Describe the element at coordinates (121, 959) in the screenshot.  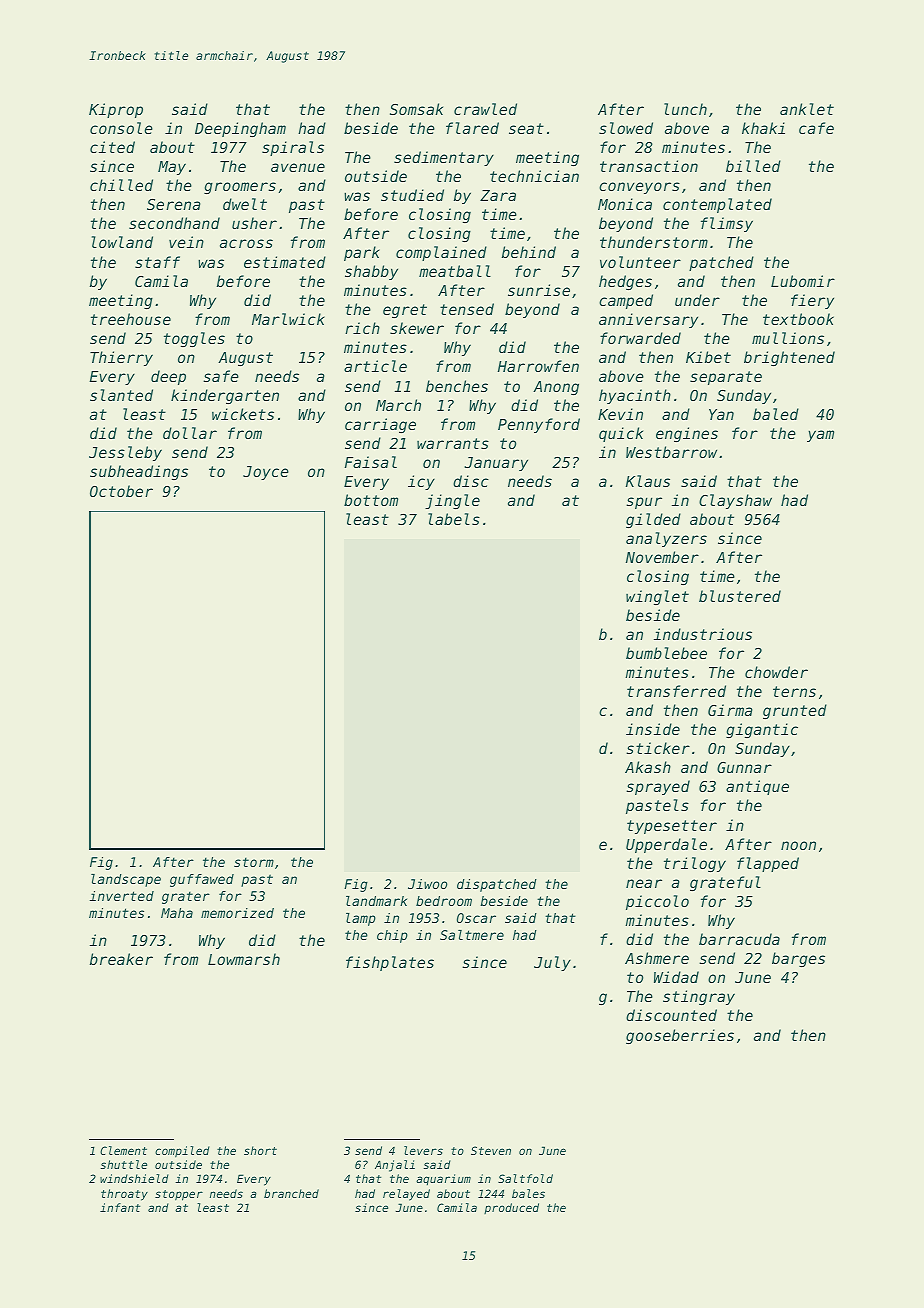
I see `breaker` at that location.
